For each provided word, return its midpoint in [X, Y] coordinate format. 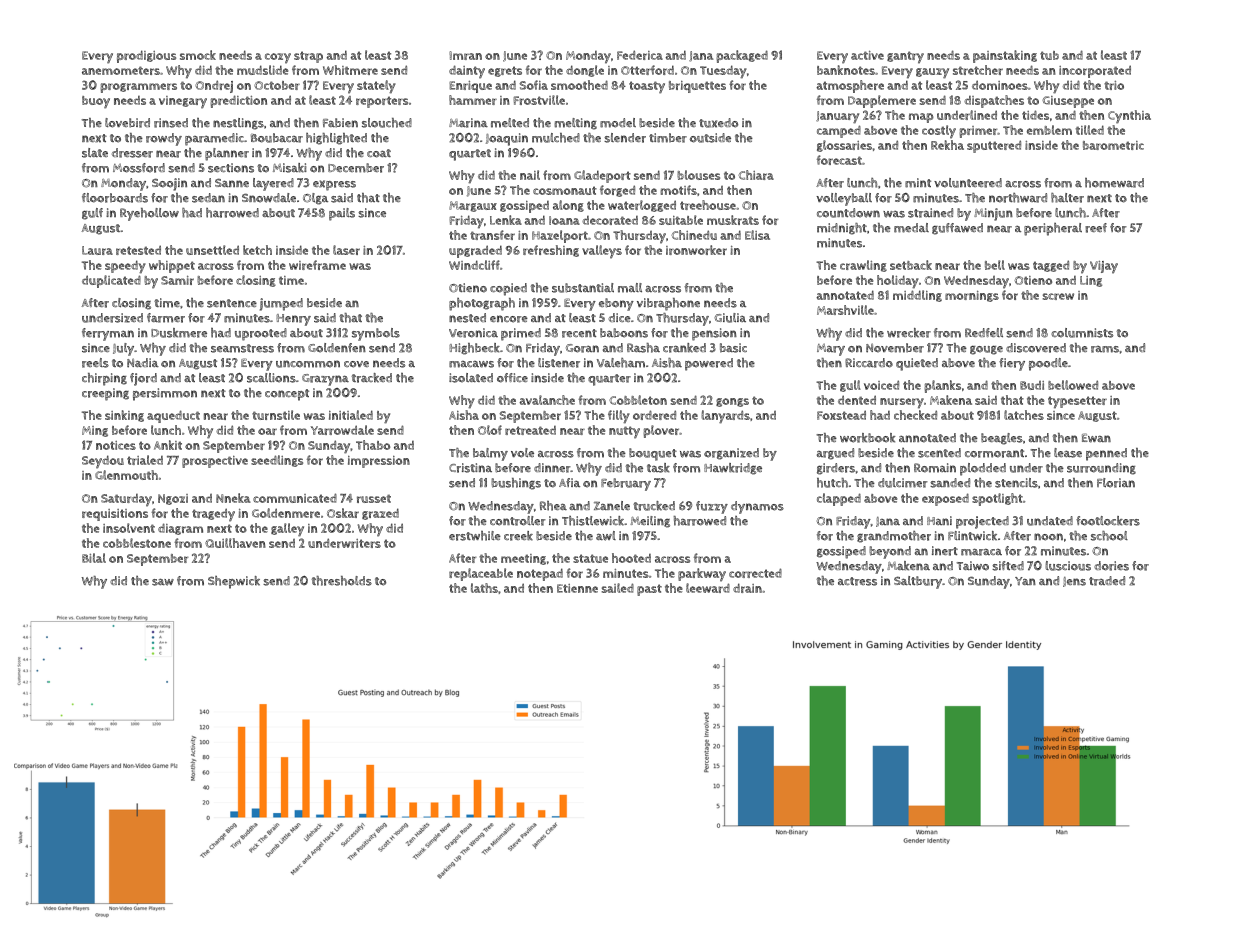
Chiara [756, 175]
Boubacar [277, 138]
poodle [1048, 364]
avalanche [547, 400]
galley [287, 530]
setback [911, 265]
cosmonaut [565, 190]
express [334, 185]
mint [918, 183]
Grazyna [325, 380]
